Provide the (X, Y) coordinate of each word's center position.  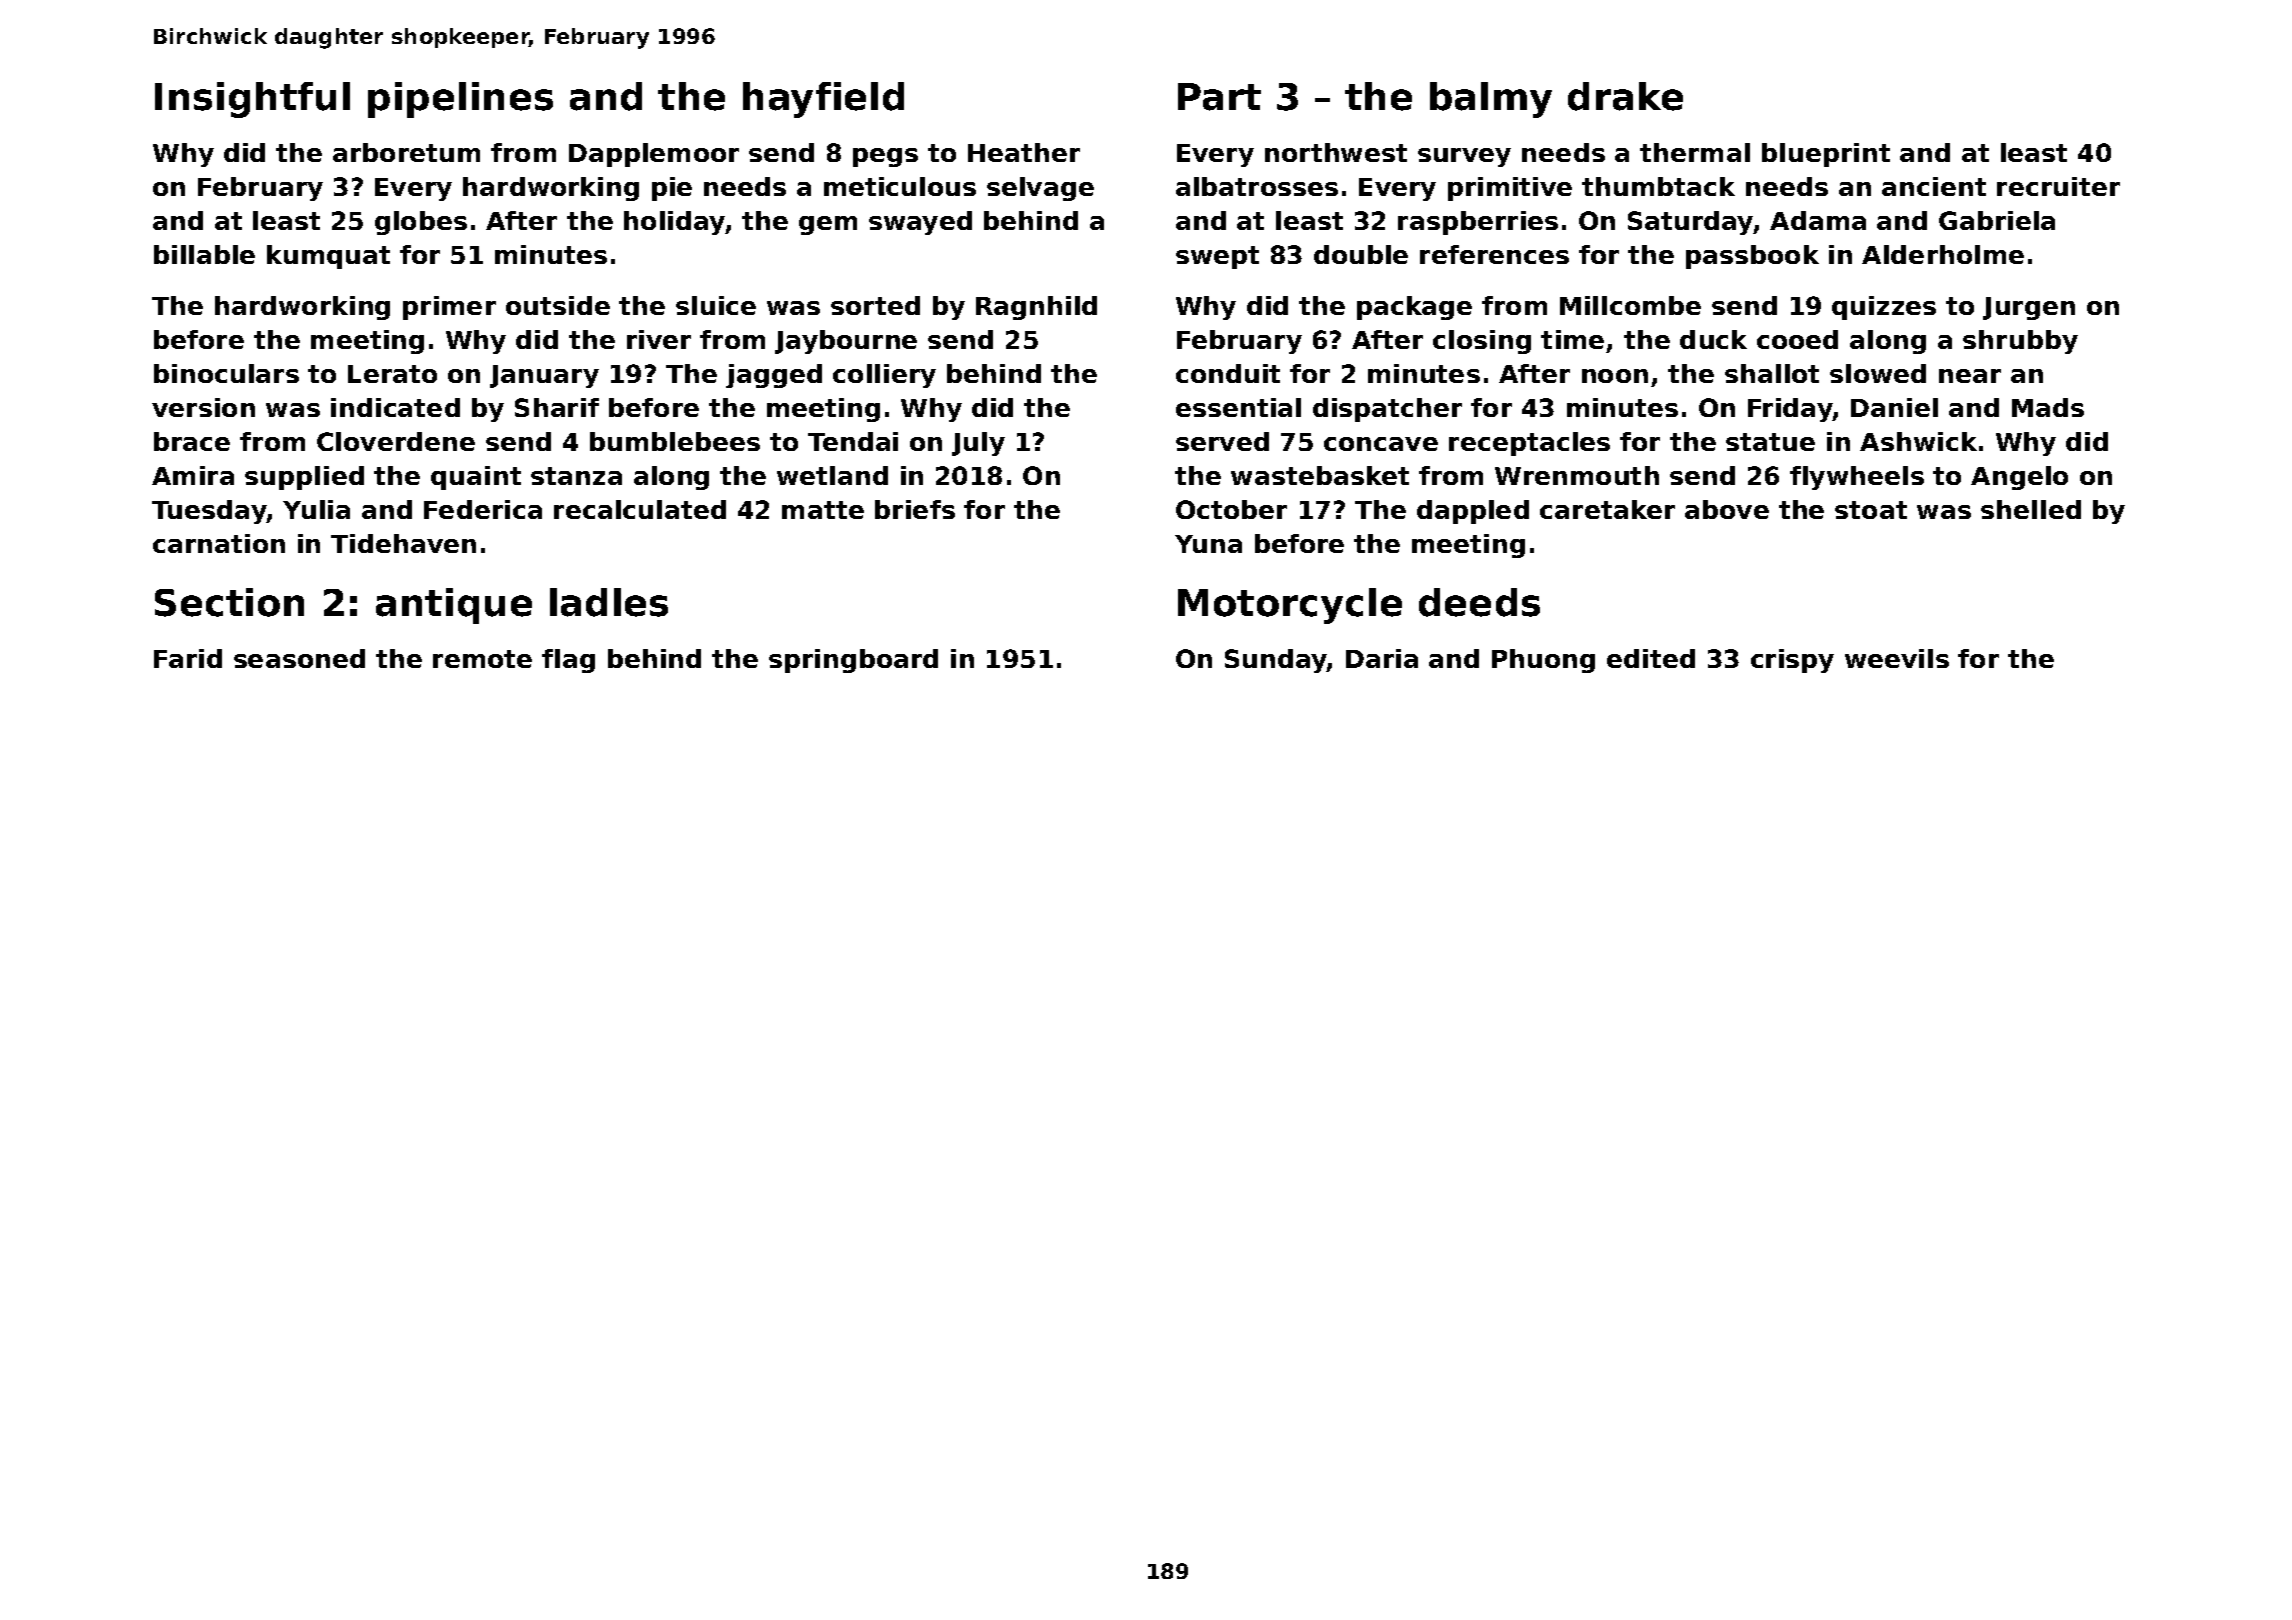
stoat (1871, 510)
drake (1625, 96)
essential (1238, 407)
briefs (915, 509)
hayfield (823, 100)
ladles (609, 602)
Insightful (252, 100)
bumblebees (675, 441)
